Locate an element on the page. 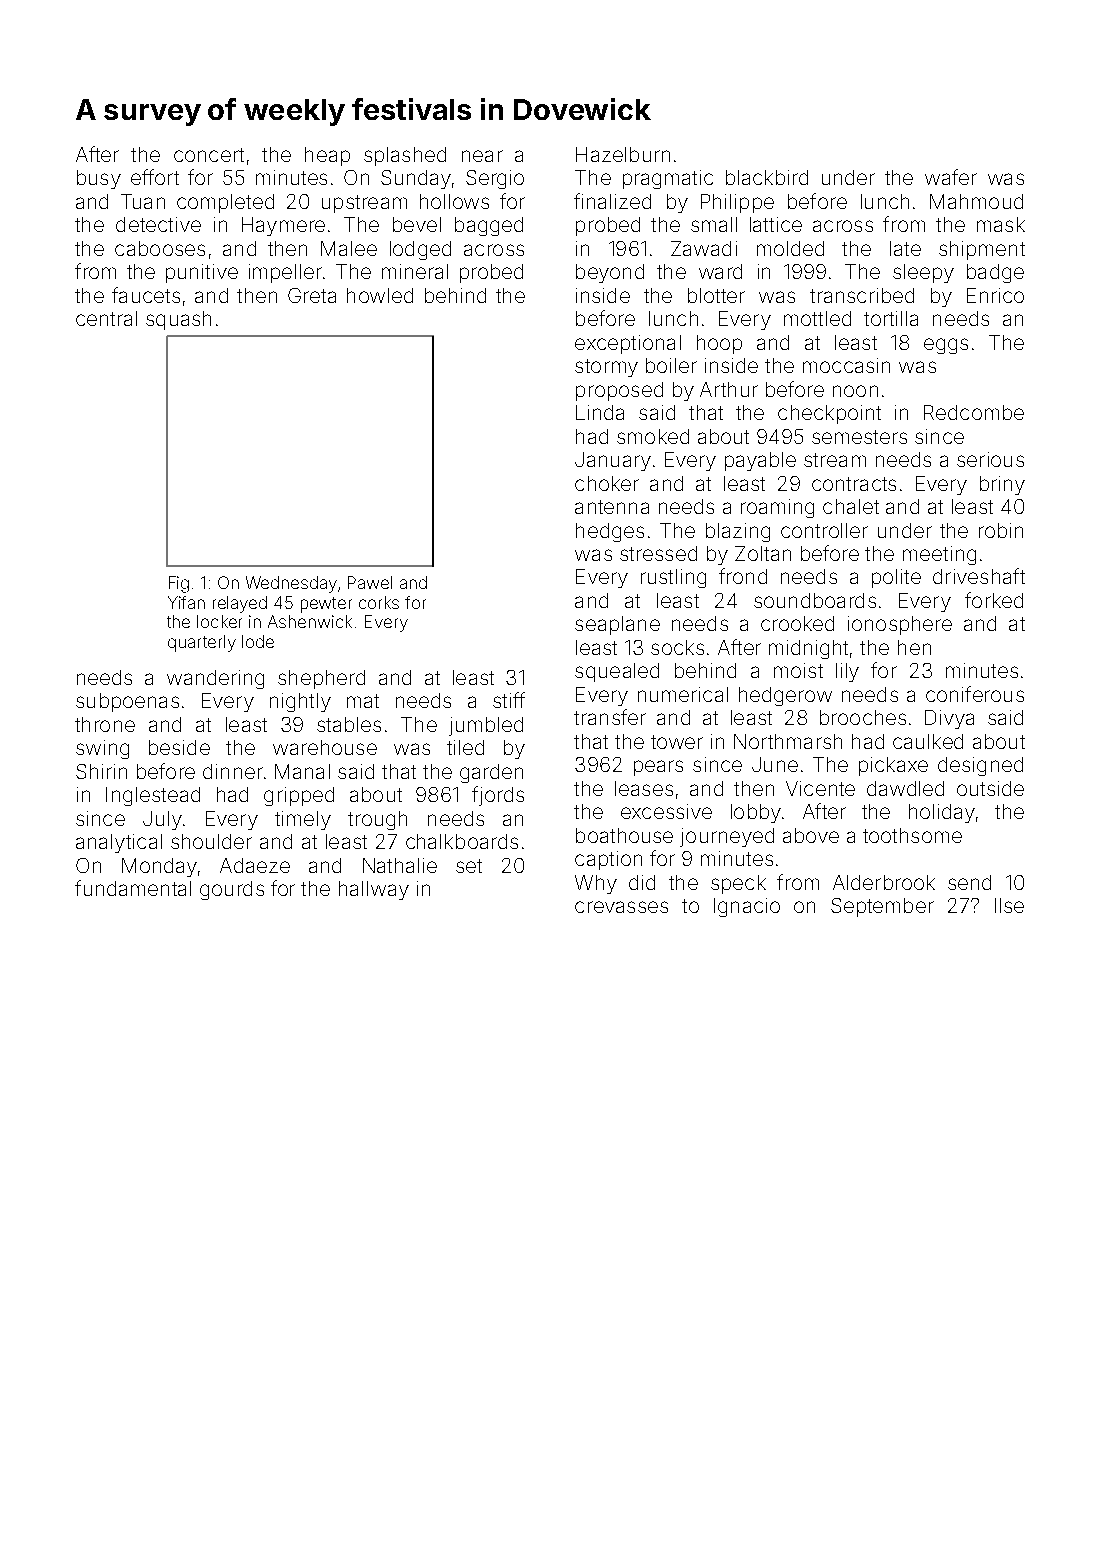  shoulder is located at coordinates (211, 841).
